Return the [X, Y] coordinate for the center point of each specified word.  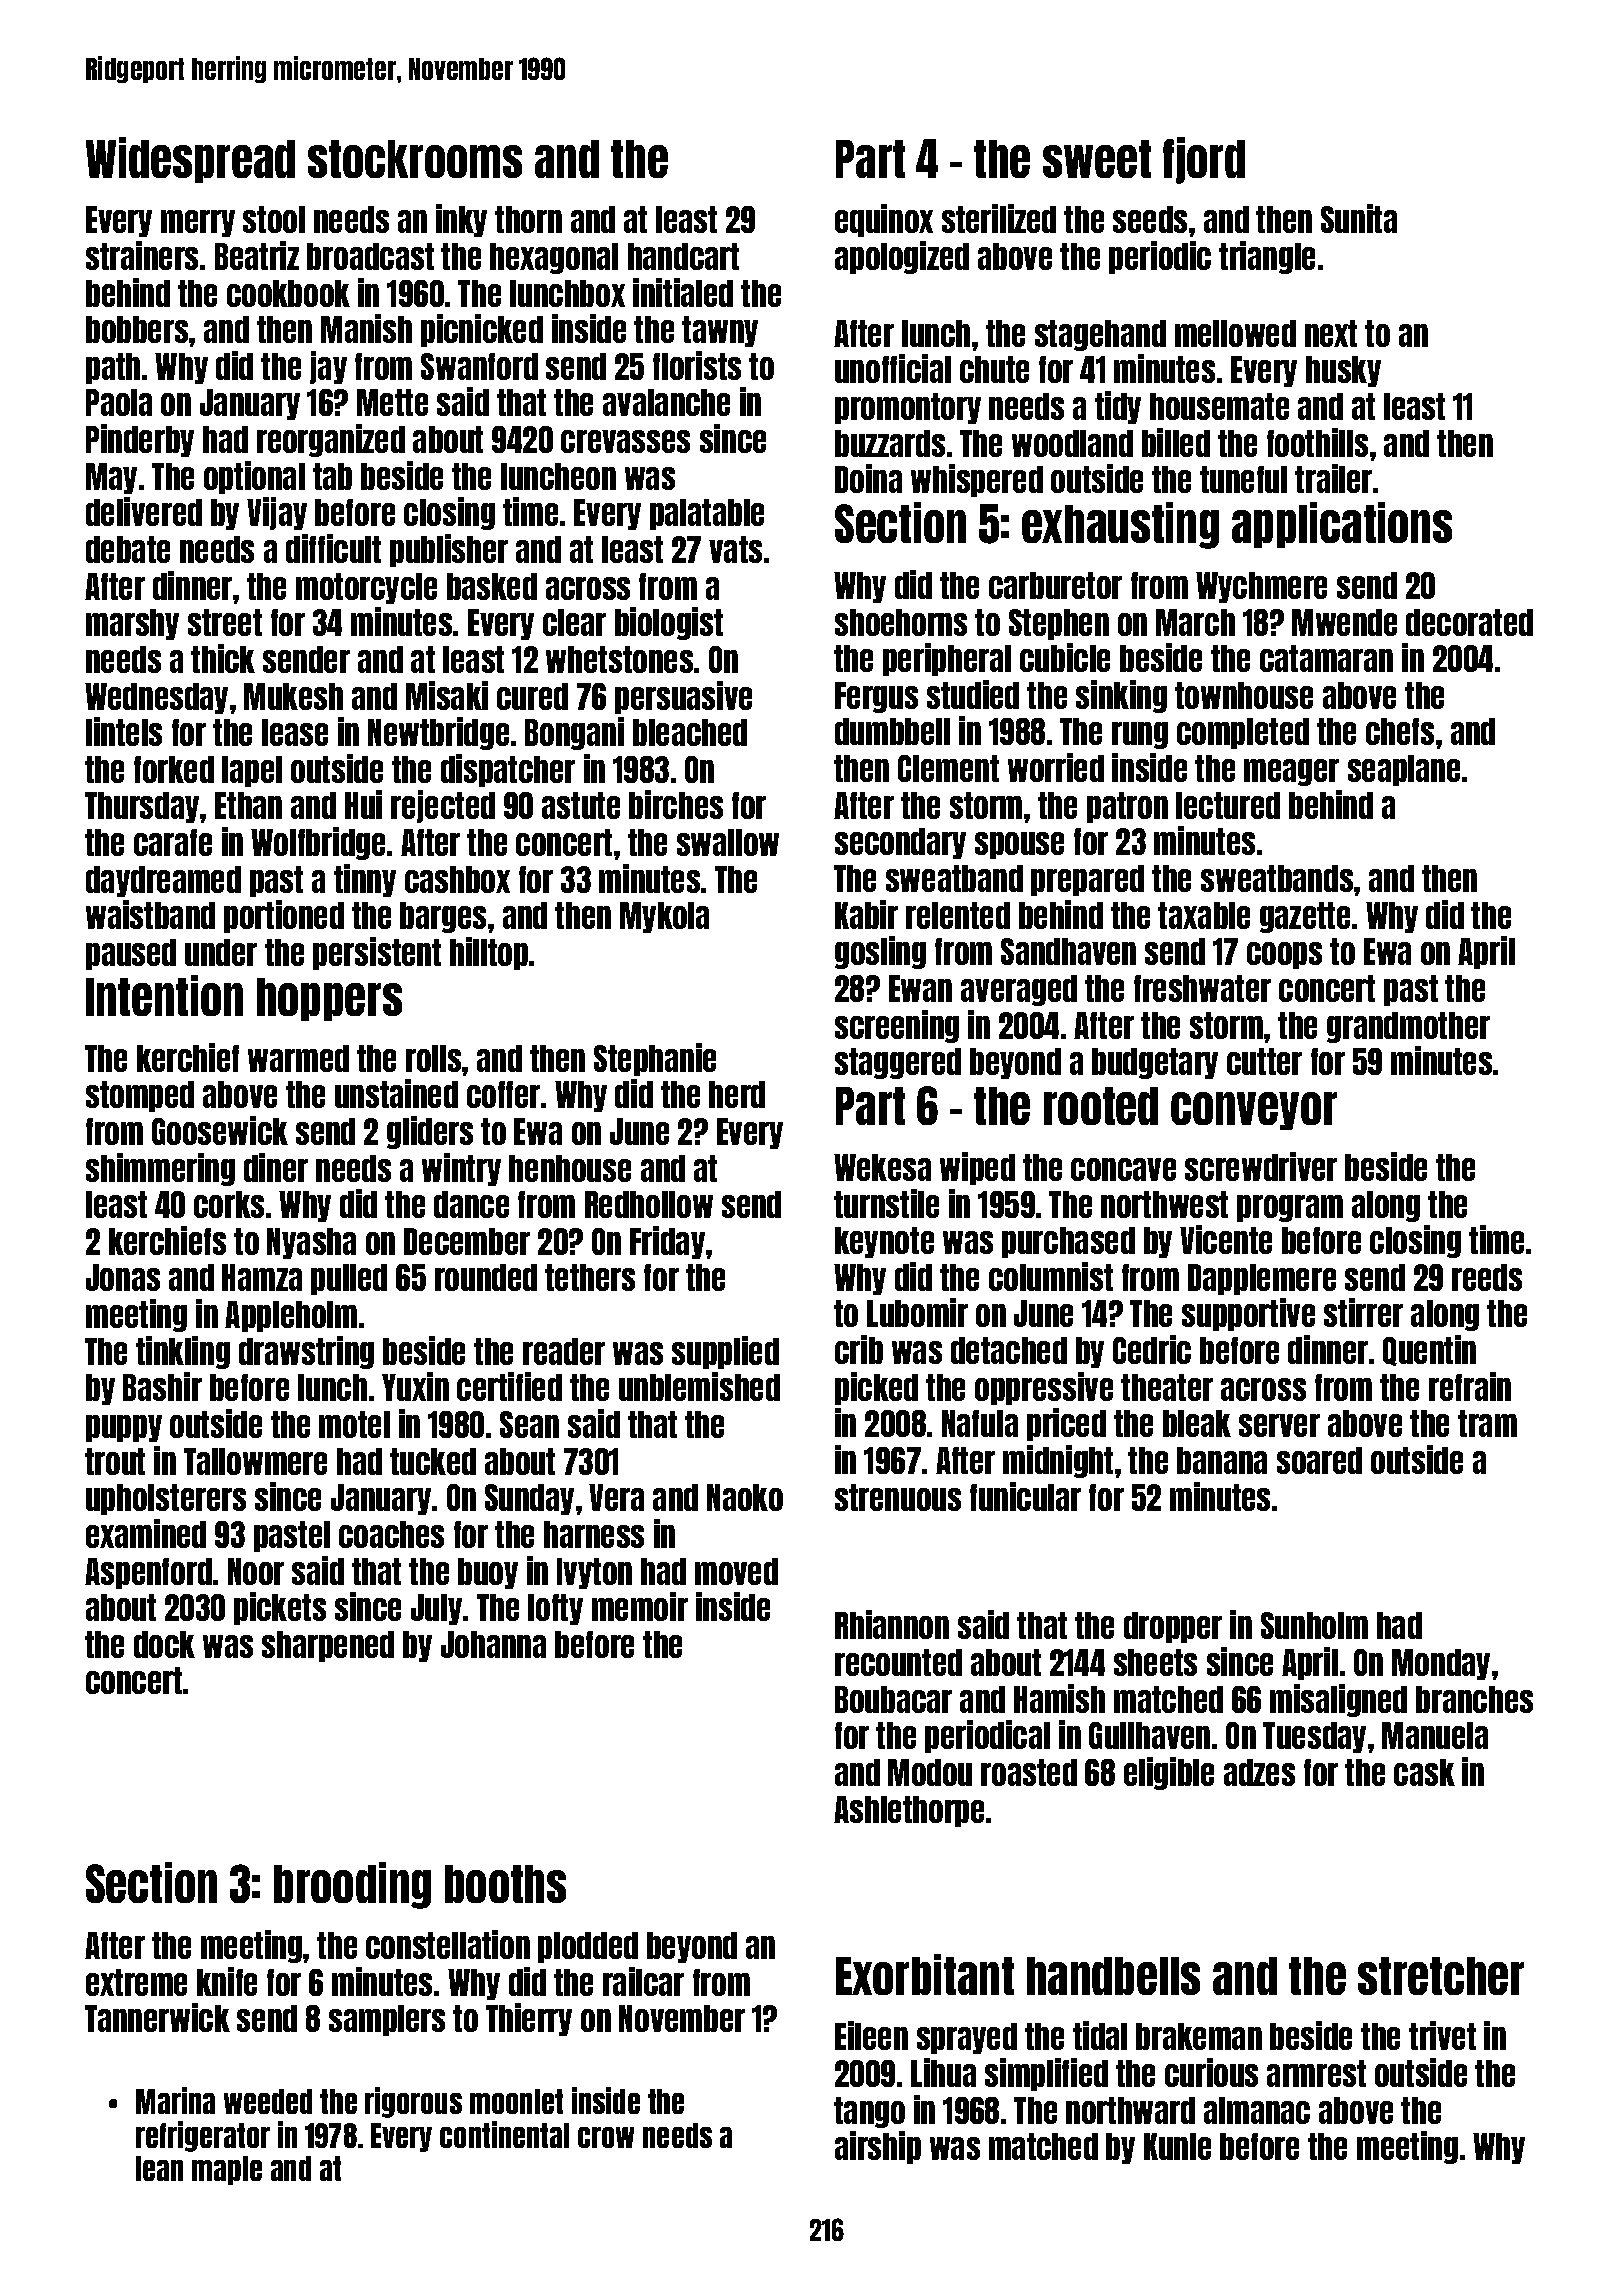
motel [354, 1424]
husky [1343, 371]
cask [1424, 1772]
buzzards [890, 443]
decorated [1469, 622]
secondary [900, 843]
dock [164, 1644]
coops [1284, 955]
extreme [136, 1982]
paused [131, 954]
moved [736, 1571]
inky [461, 220]
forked [174, 769]
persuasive [683, 697]
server [1279, 1425]
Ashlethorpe [909, 1811]
